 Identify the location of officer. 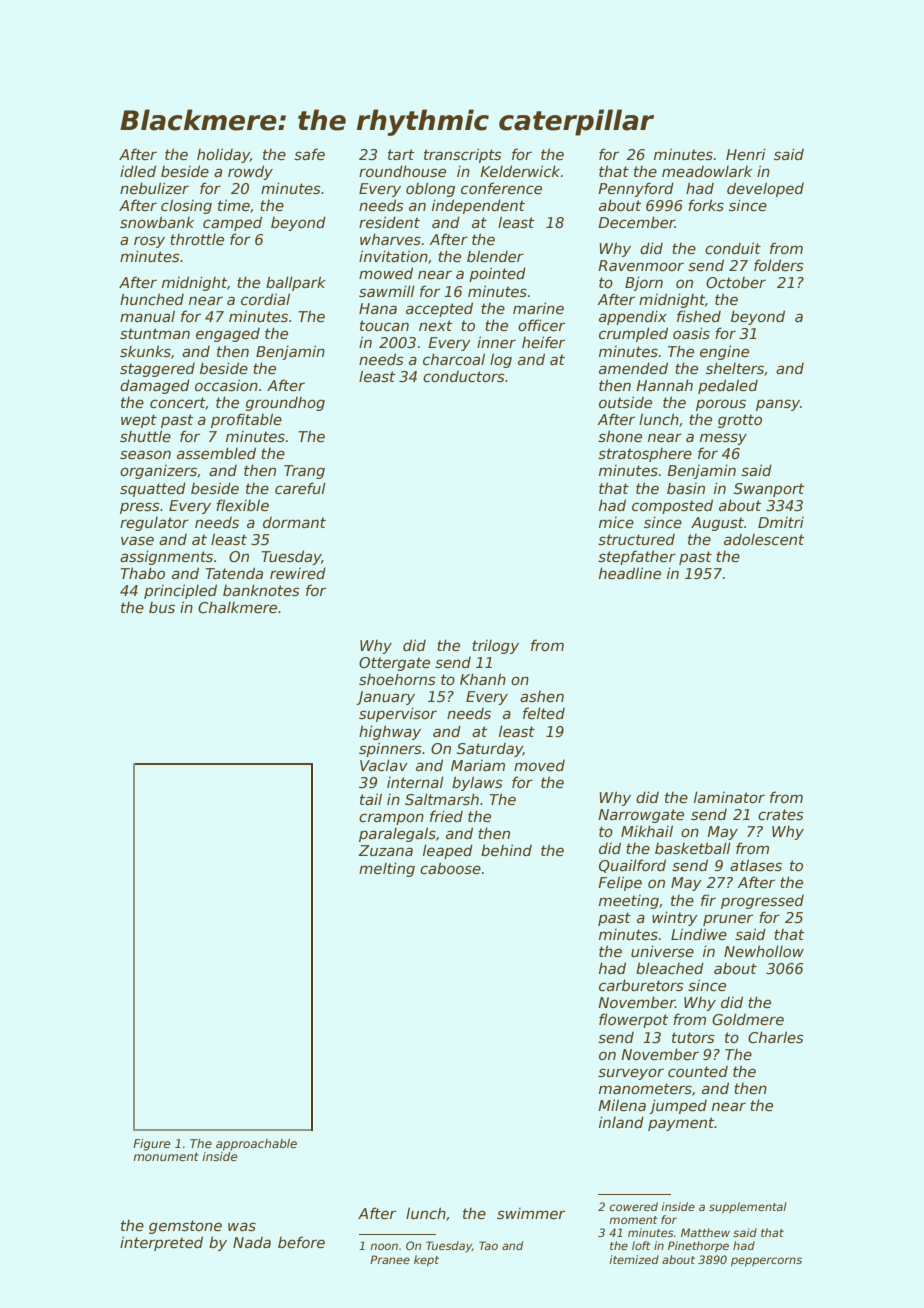
(541, 325).
